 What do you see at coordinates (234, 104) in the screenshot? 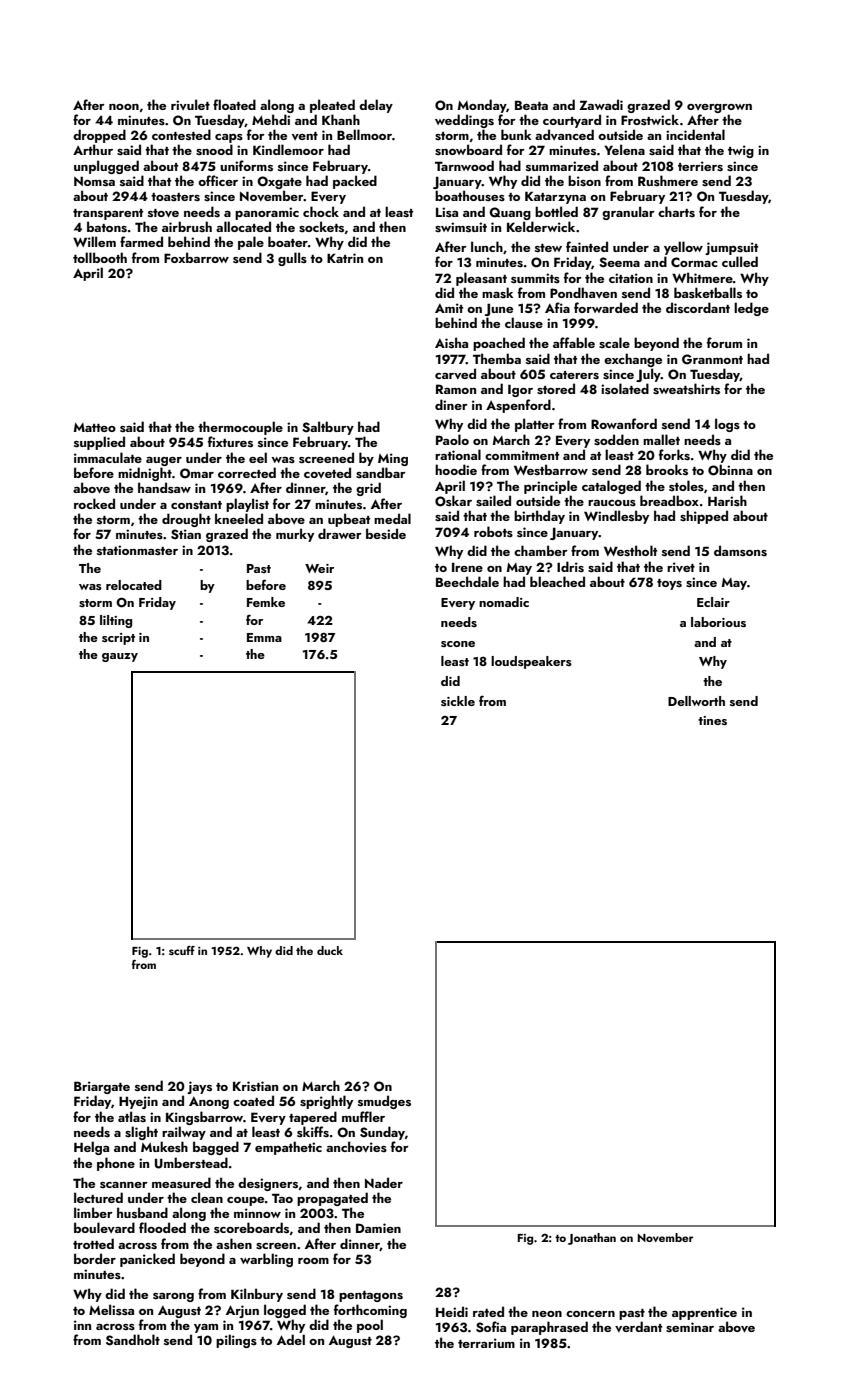
I see `floated` at bounding box center [234, 104].
